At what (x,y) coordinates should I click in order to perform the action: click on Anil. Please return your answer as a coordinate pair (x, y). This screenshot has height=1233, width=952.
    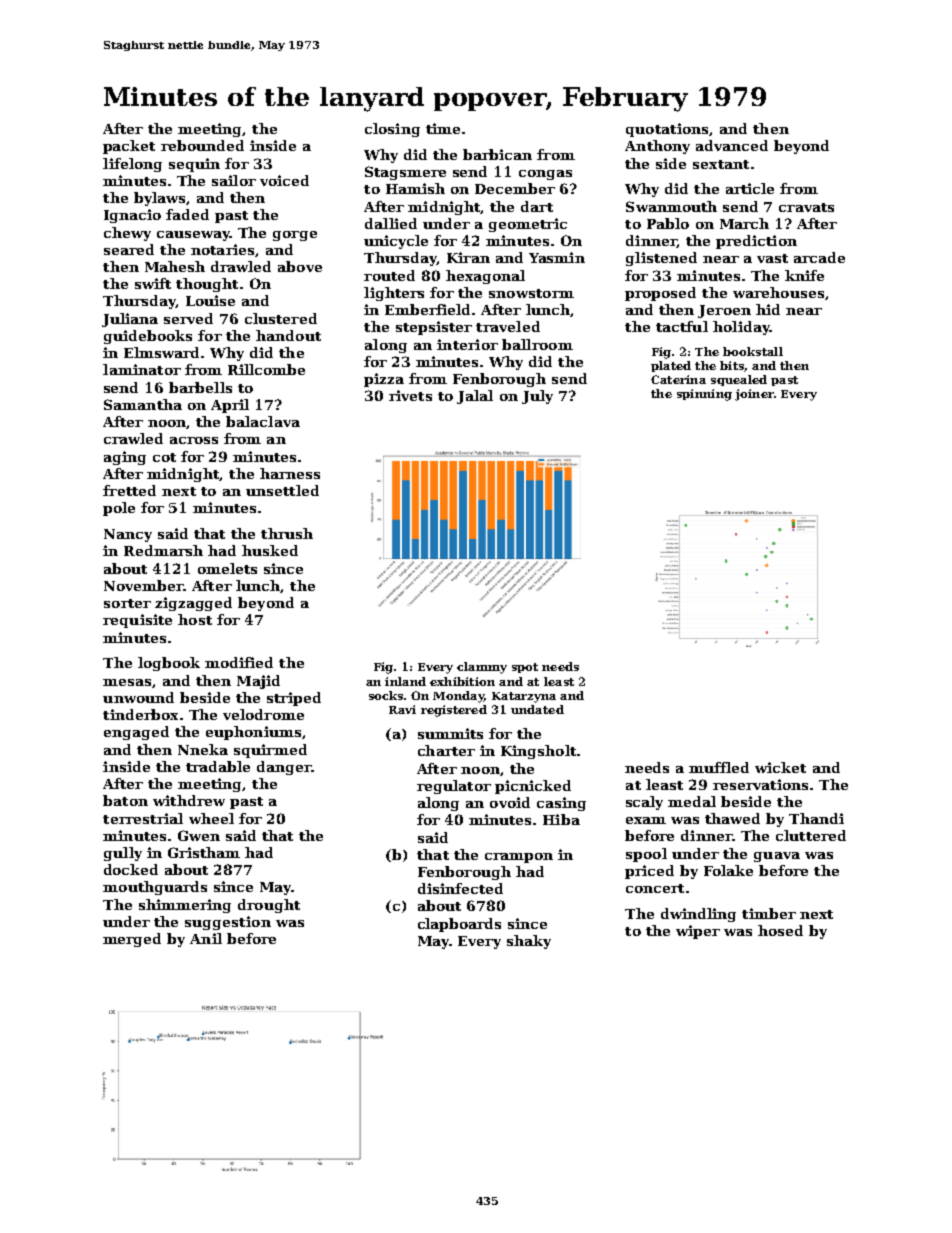
    Looking at the image, I should click on (206, 938).
